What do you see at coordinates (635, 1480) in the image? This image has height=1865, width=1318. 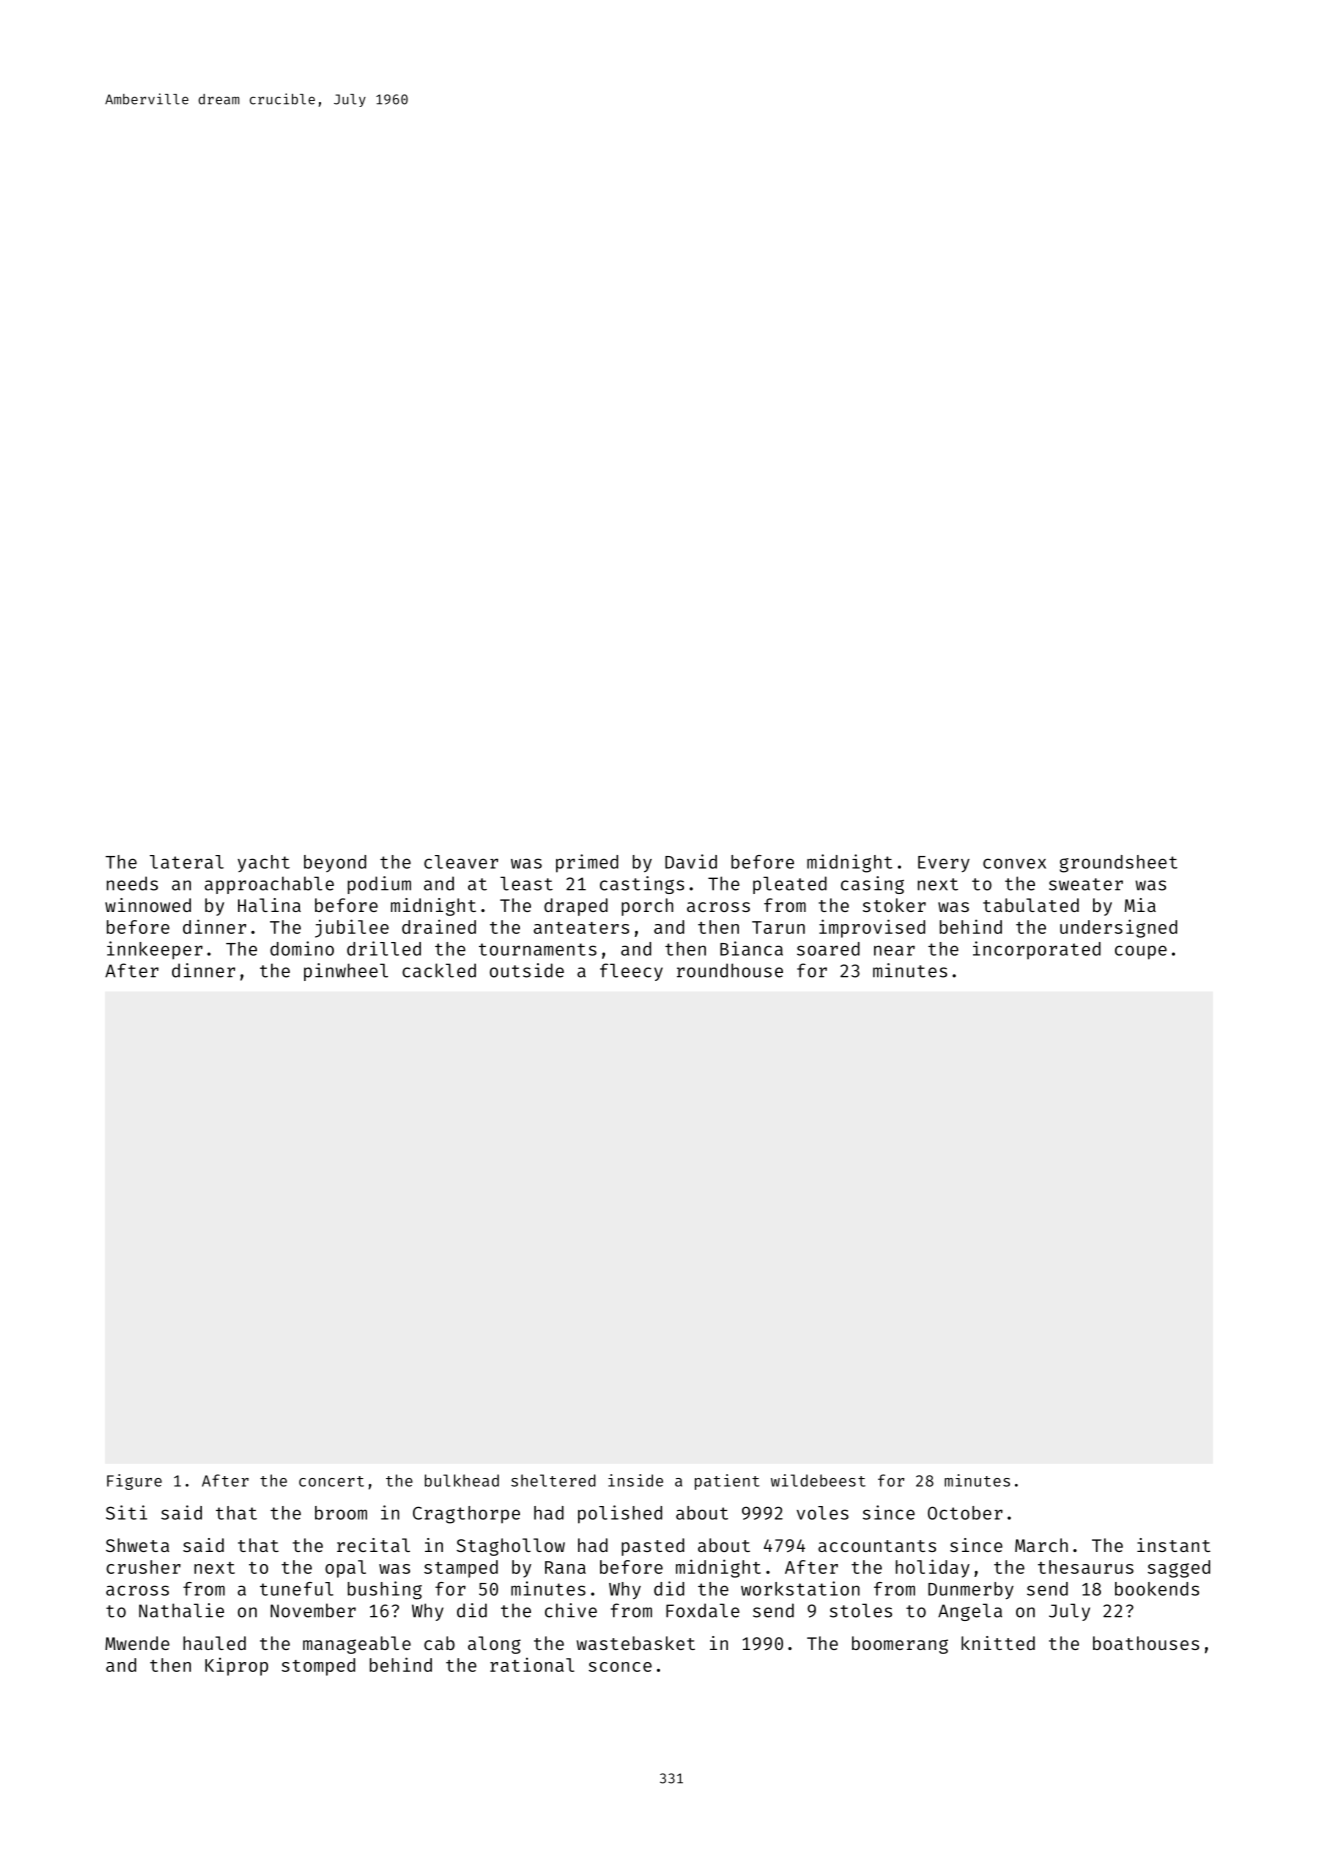 I see `inside` at bounding box center [635, 1480].
